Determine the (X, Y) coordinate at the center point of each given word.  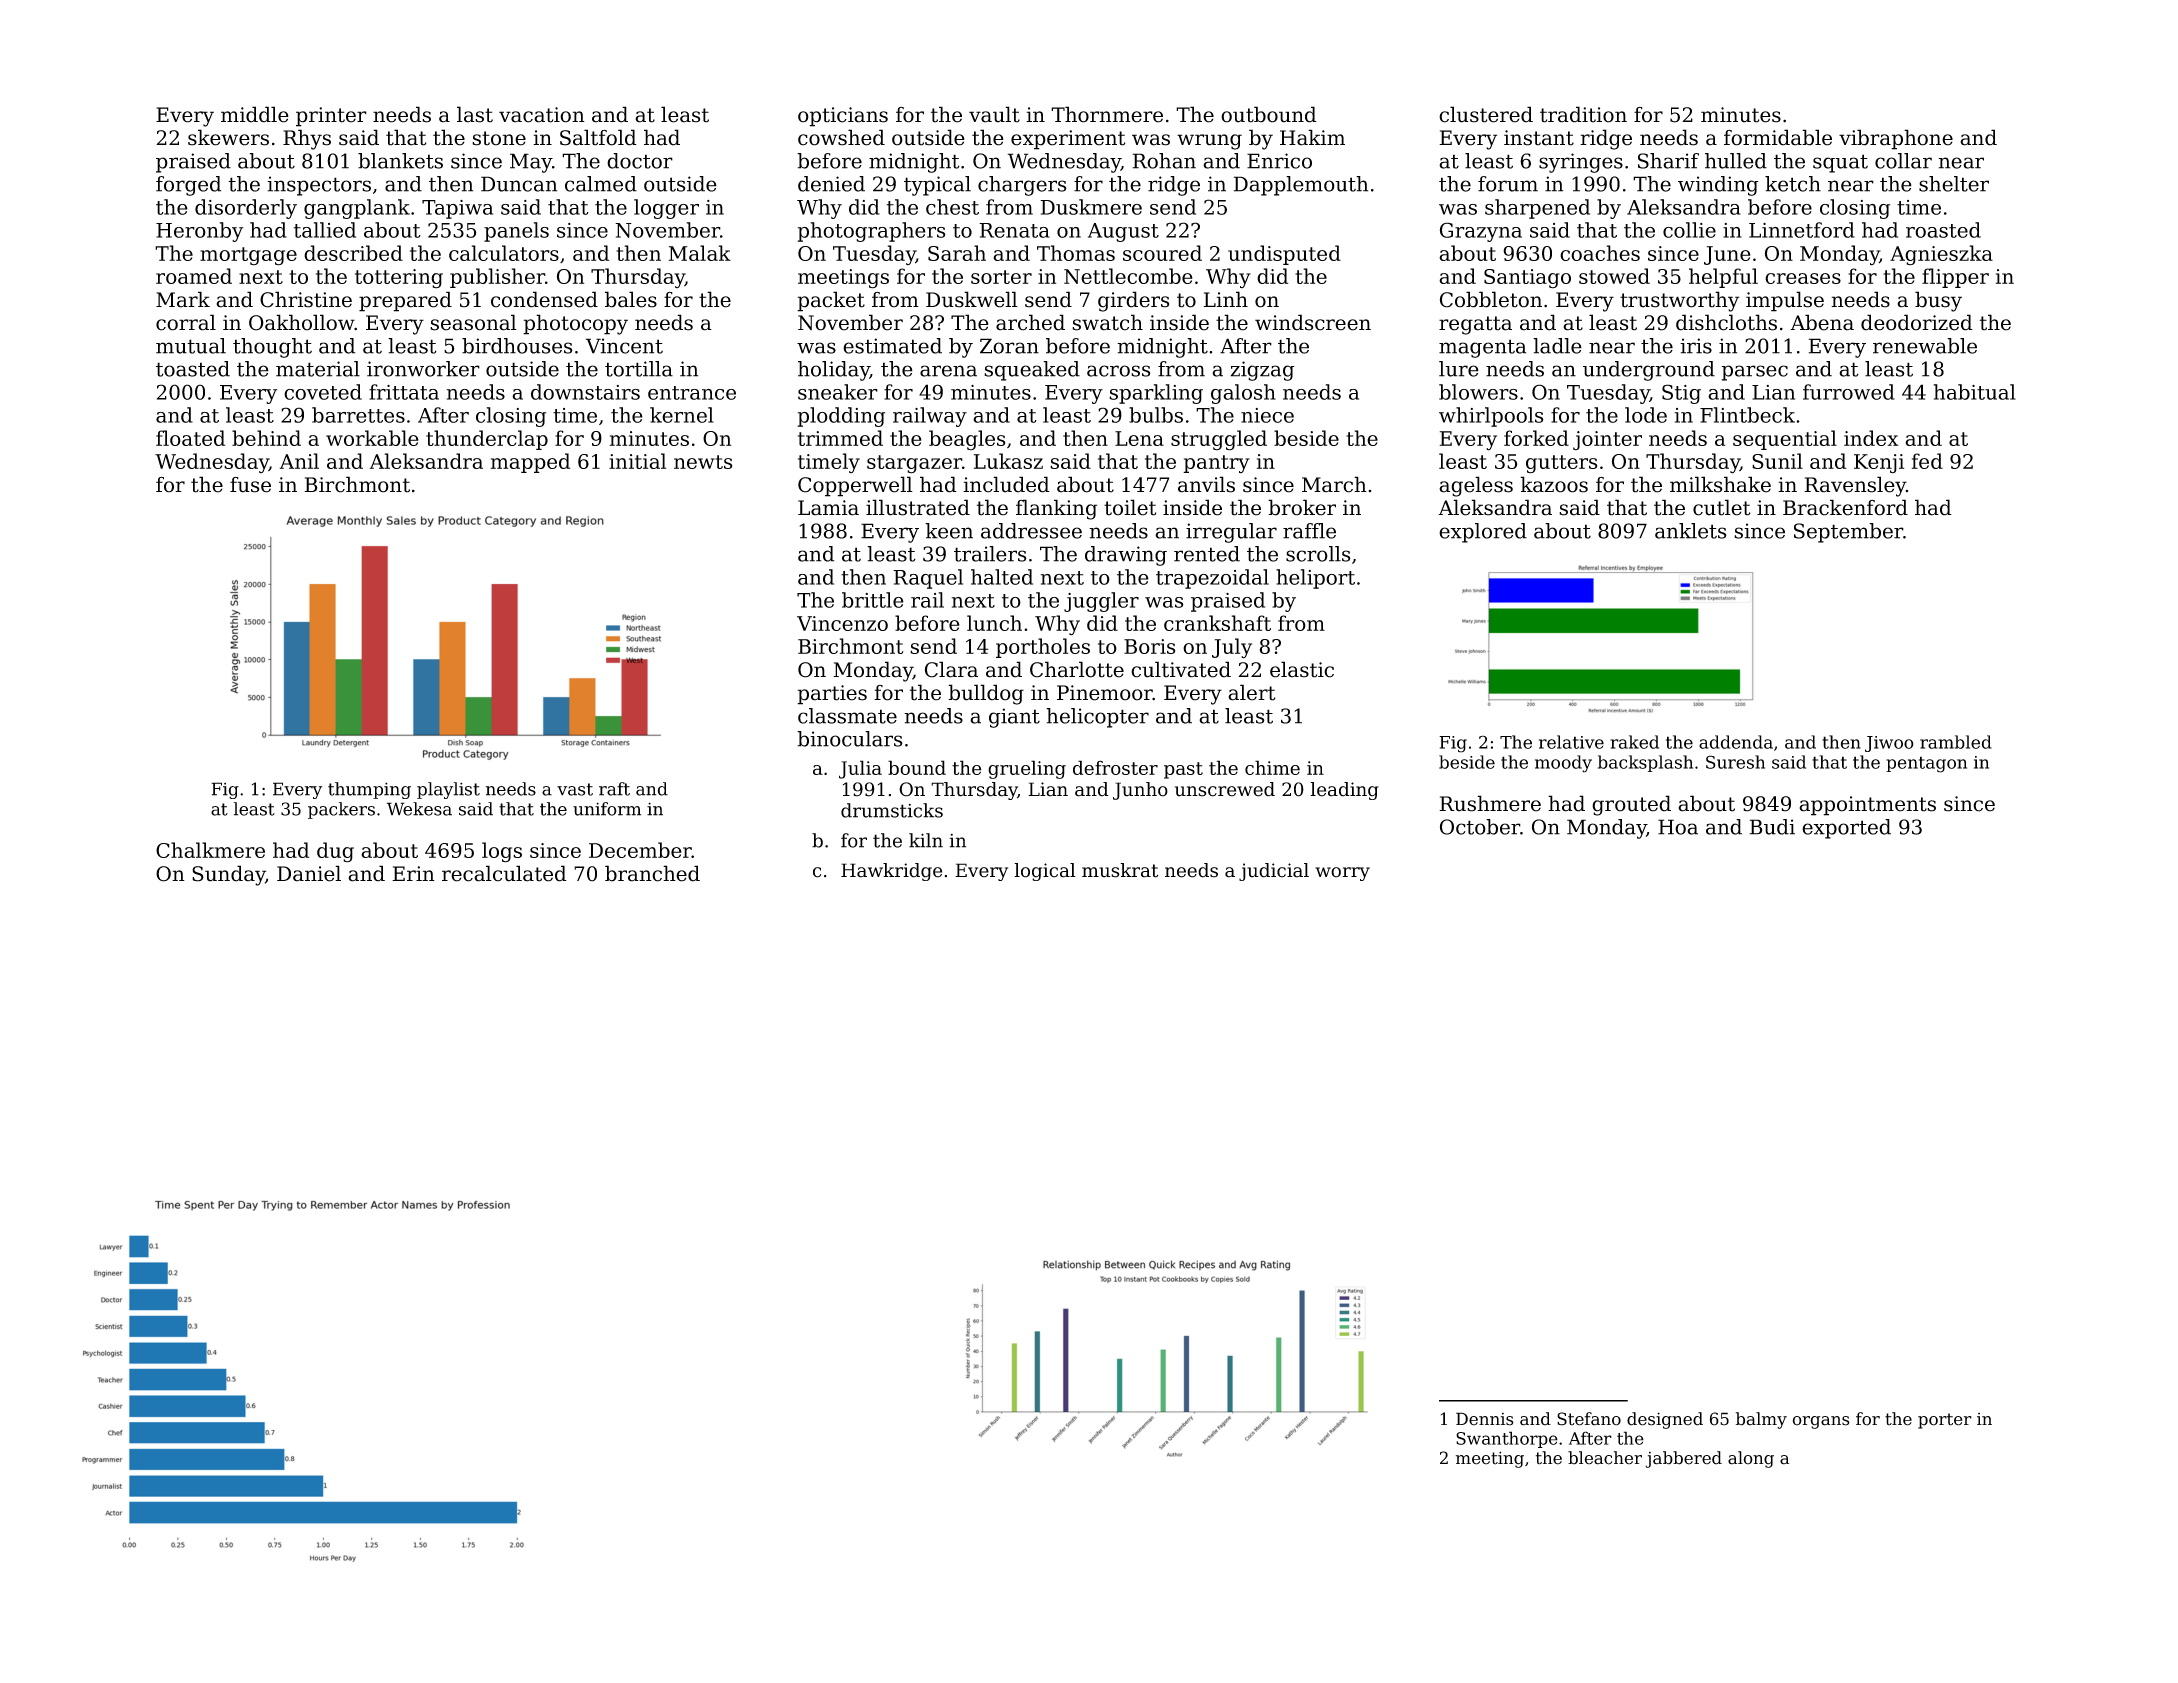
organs (1821, 1422)
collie (1689, 230)
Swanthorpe (1507, 1439)
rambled (1956, 742)
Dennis (1485, 1419)
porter (1945, 1421)
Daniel (309, 873)
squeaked (1032, 371)
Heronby (199, 232)
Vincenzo (842, 623)
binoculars (850, 739)
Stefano (1589, 1419)
